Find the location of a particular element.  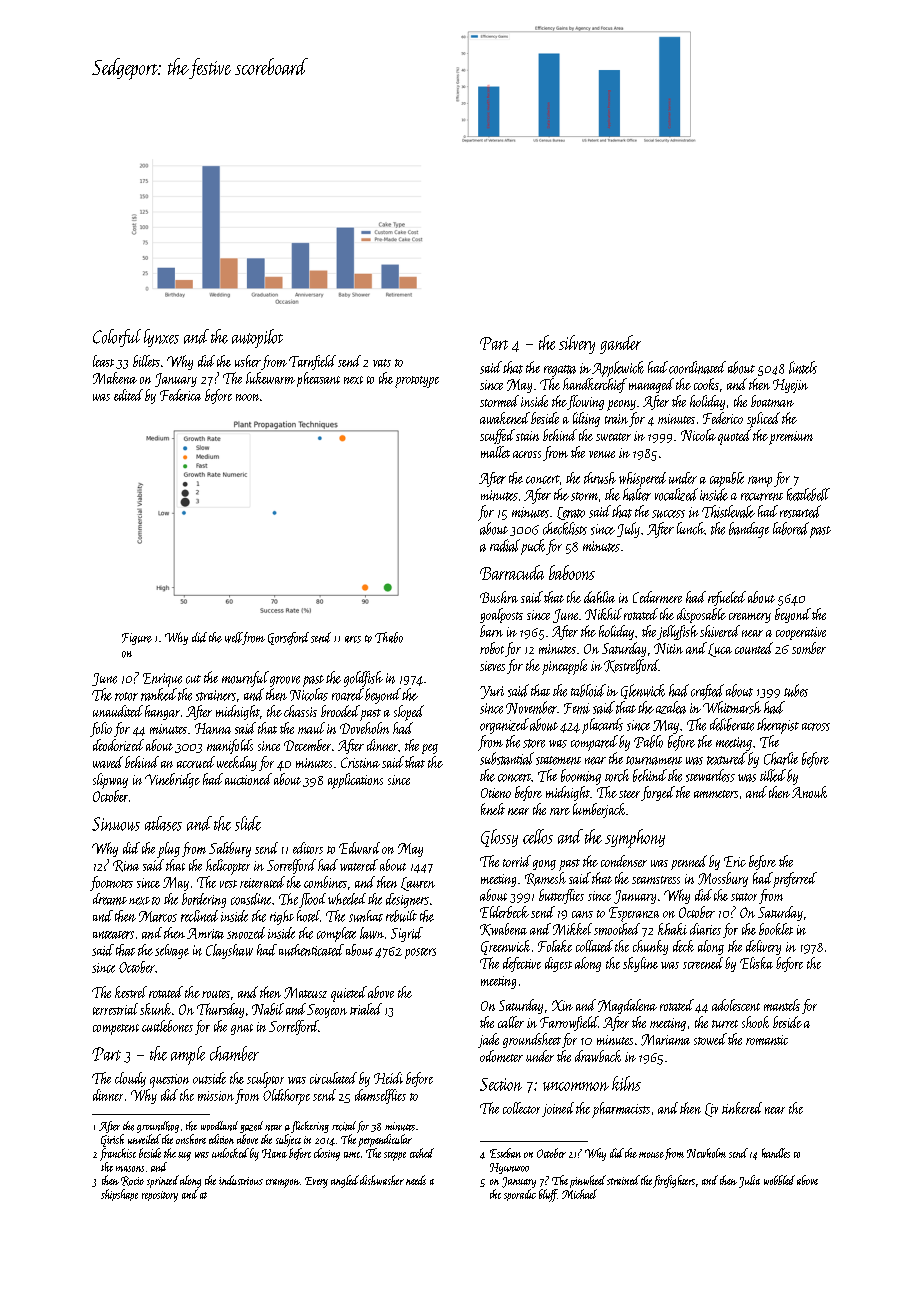

cooperative is located at coordinates (801, 633).
